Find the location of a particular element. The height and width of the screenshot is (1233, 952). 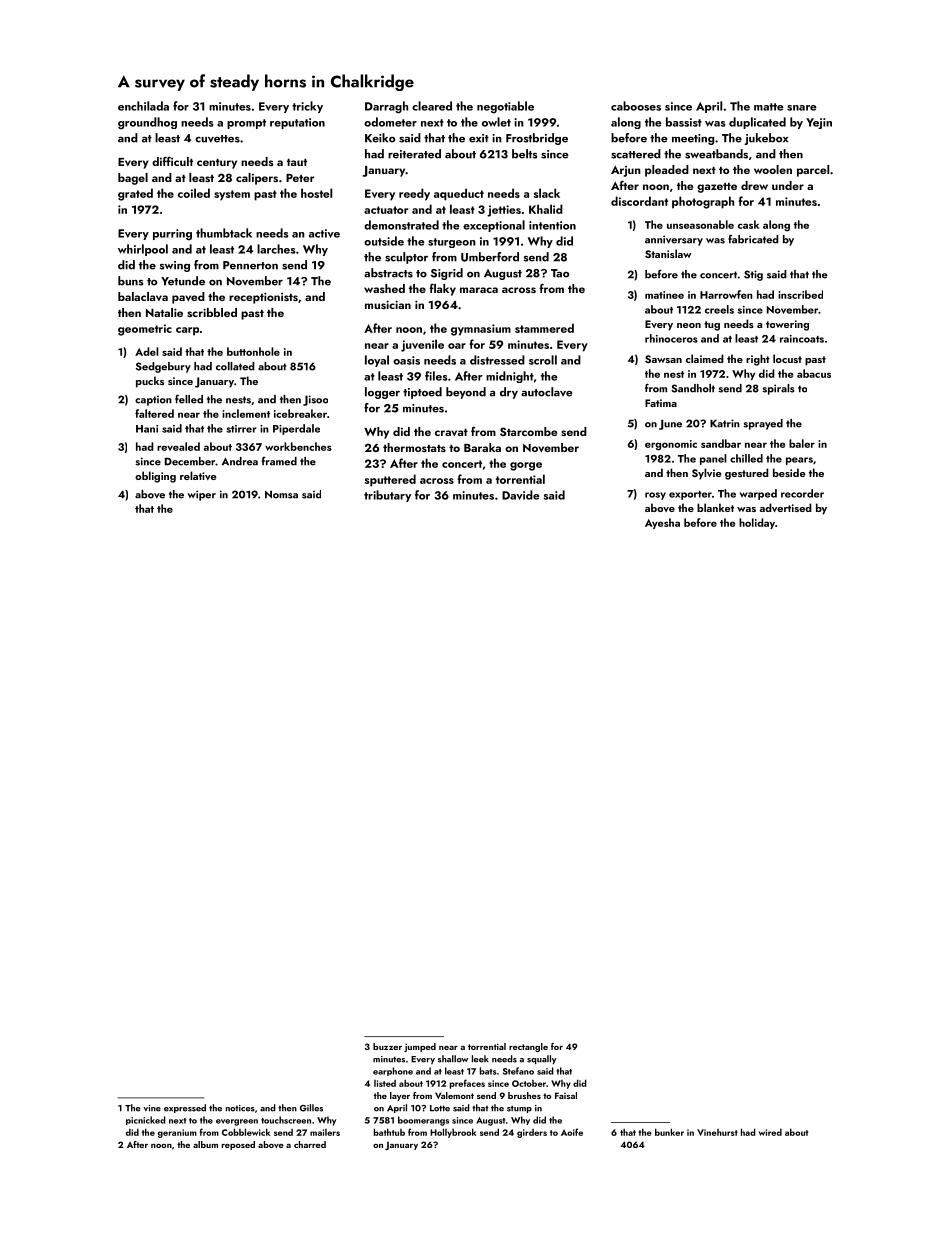

taut is located at coordinates (297, 162).
